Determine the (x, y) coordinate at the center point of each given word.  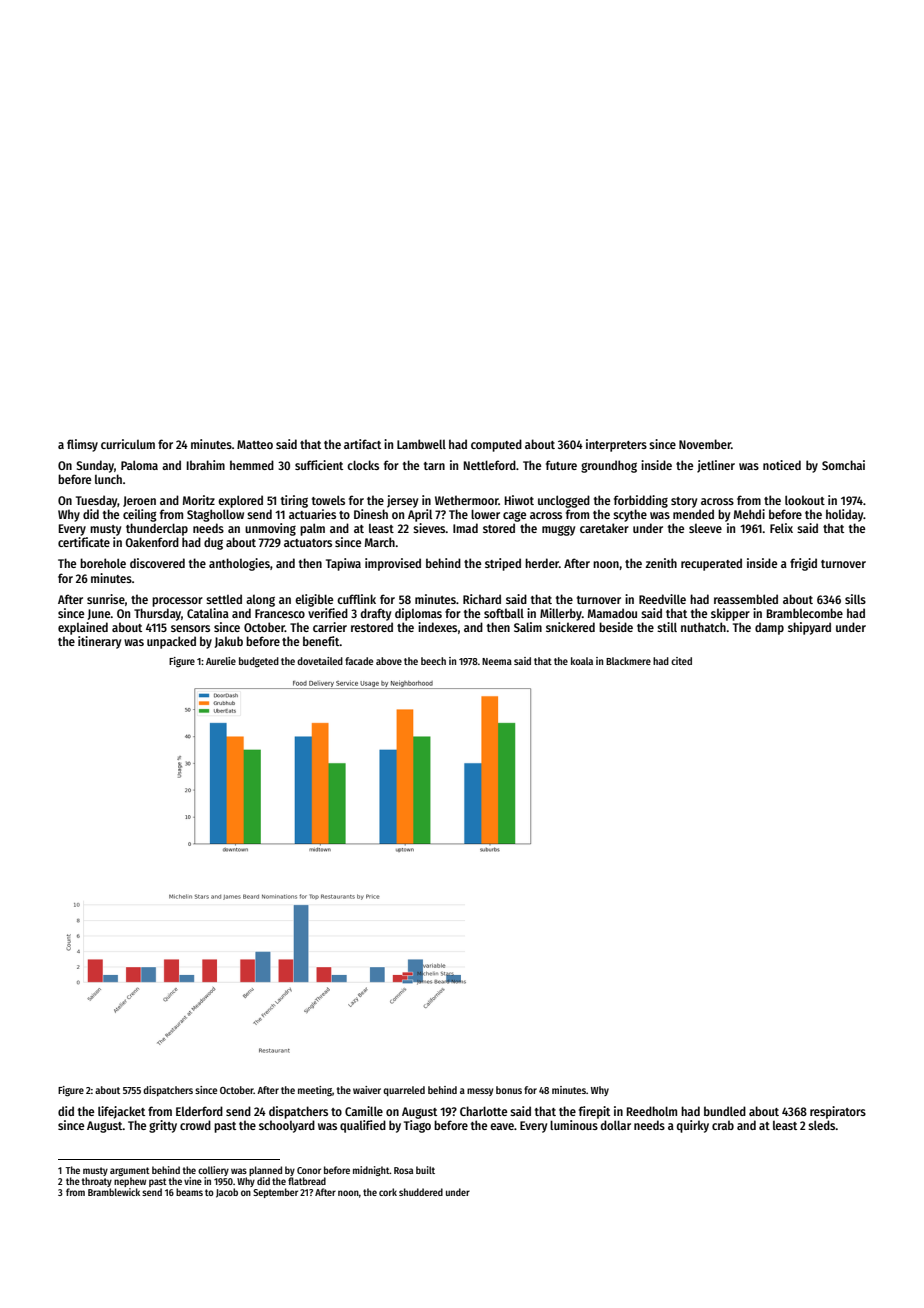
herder (542, 563)
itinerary (99, 642)
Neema (497, 661)
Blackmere (628, 661)
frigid (803, 564)
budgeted (259, 662)
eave (502, 1126)
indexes (437, 627)
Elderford (199, 1111)
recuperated (711, 564)
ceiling (140, 515)
